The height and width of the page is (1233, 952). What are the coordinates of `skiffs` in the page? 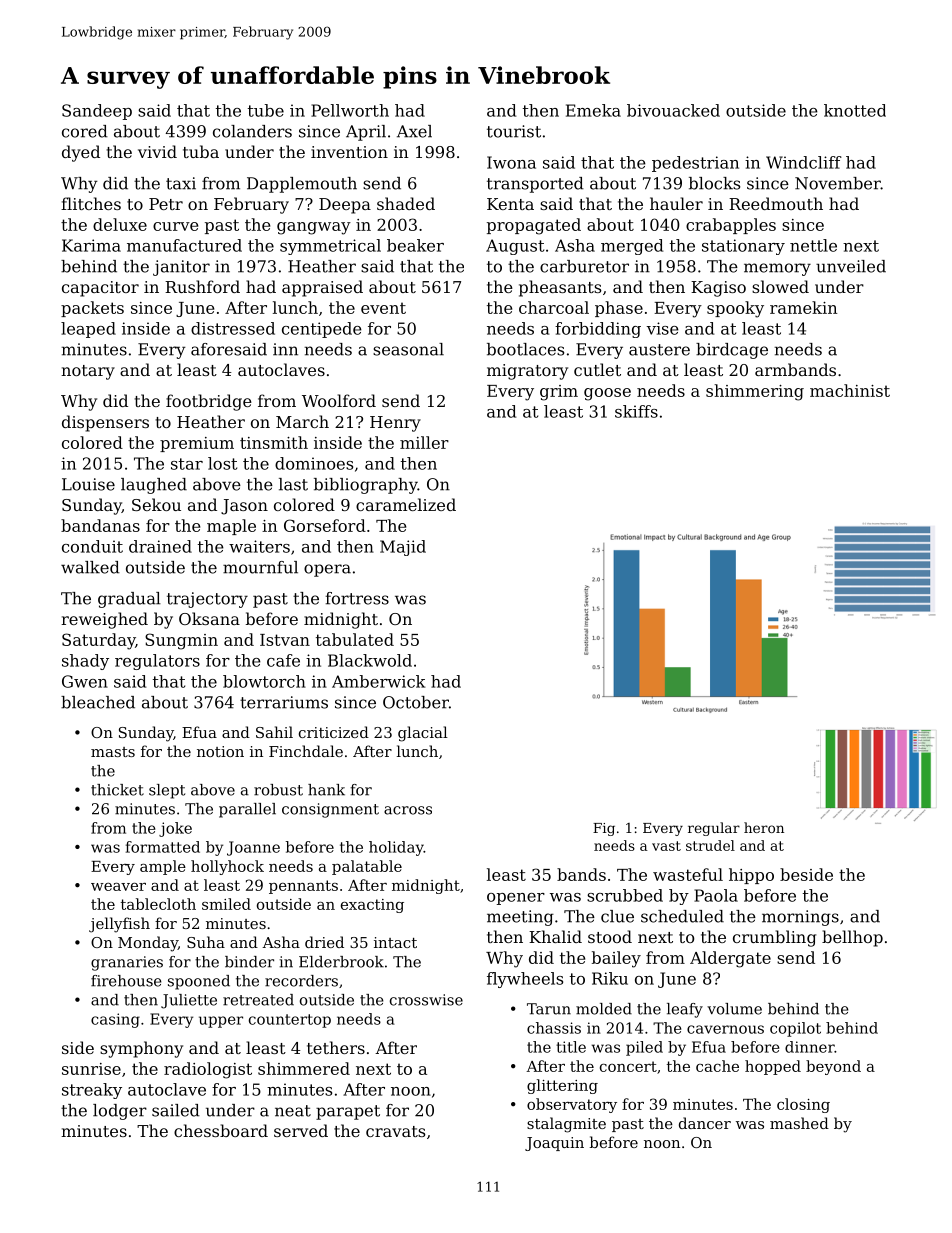 It's located at (636, 411).
